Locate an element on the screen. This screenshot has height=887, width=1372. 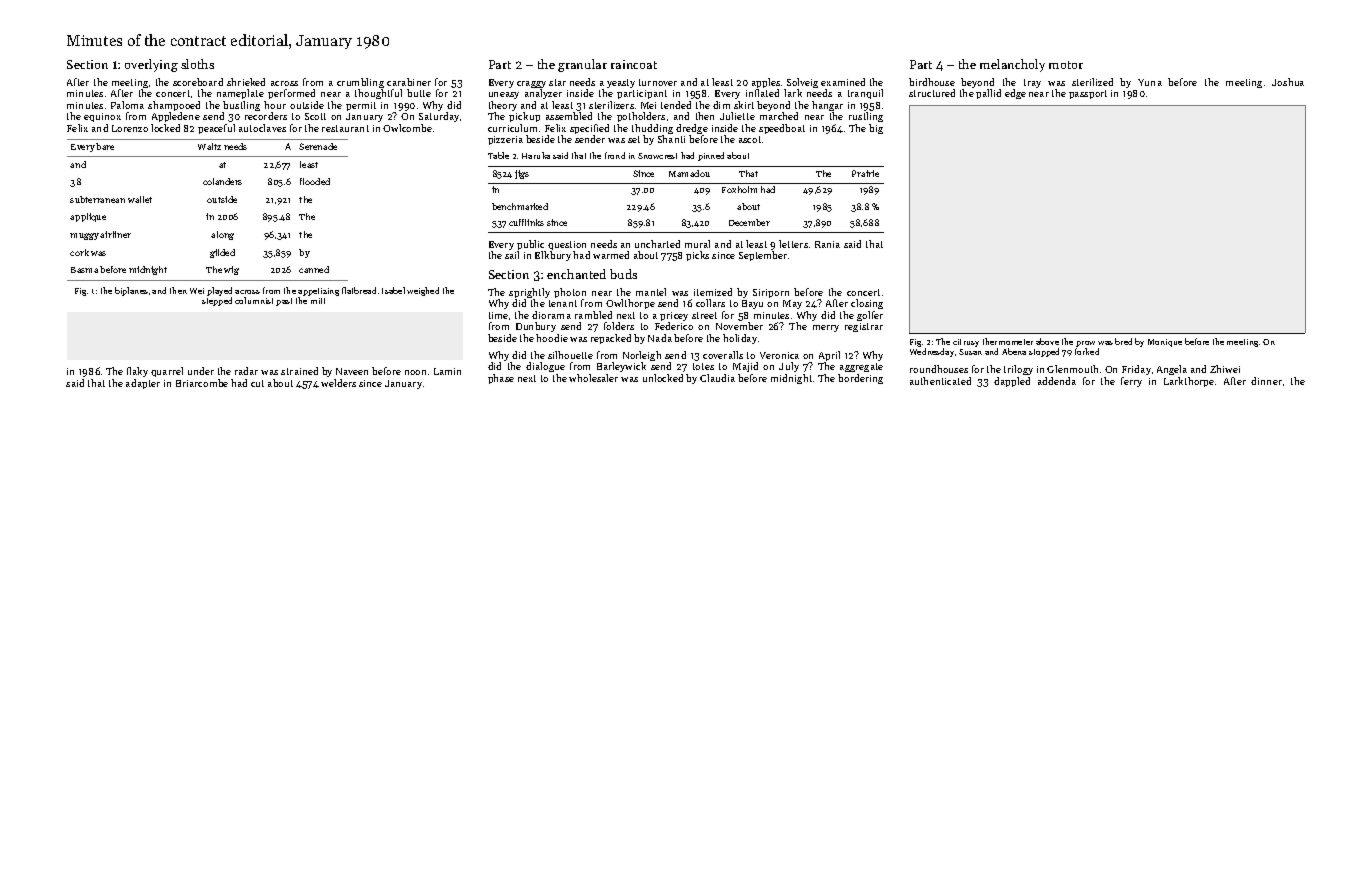
cut is located at coordinates (257, 383).
